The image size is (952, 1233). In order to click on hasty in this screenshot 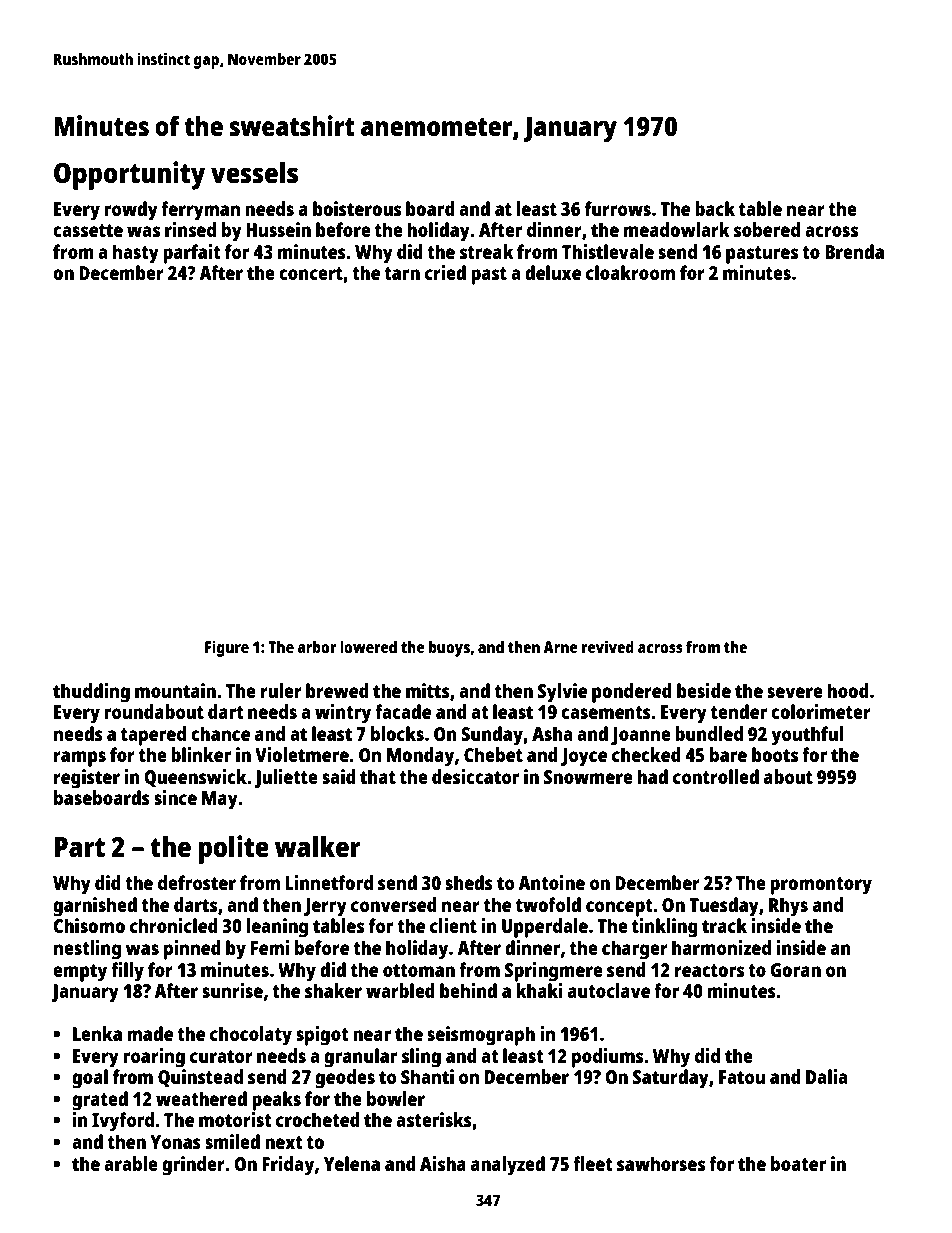, I will do `click(136, 254)`.
